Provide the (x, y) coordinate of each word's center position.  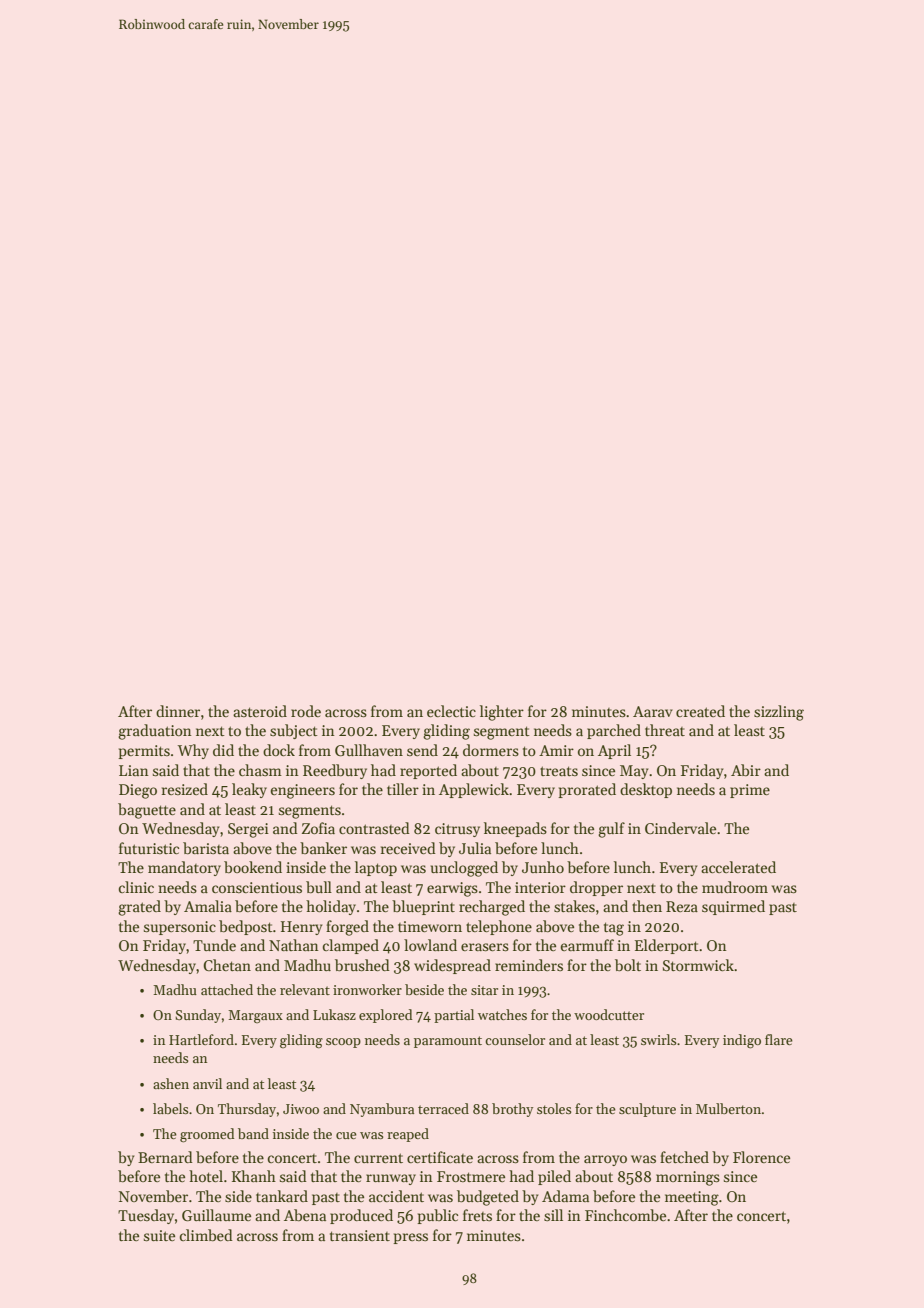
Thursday (247, 1110)
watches (502, 1014)
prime (750, 791)
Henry (301, 928)
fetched (684, 1157)
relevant (305, 989)
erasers (485, 947)
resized (185, 789)
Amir (556, 750)
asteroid (260, 711)
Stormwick (698, 965)
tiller (403, 789)
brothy (512, 1110)
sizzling (779, 713)
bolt (628, 965)
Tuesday (146, 1216)
